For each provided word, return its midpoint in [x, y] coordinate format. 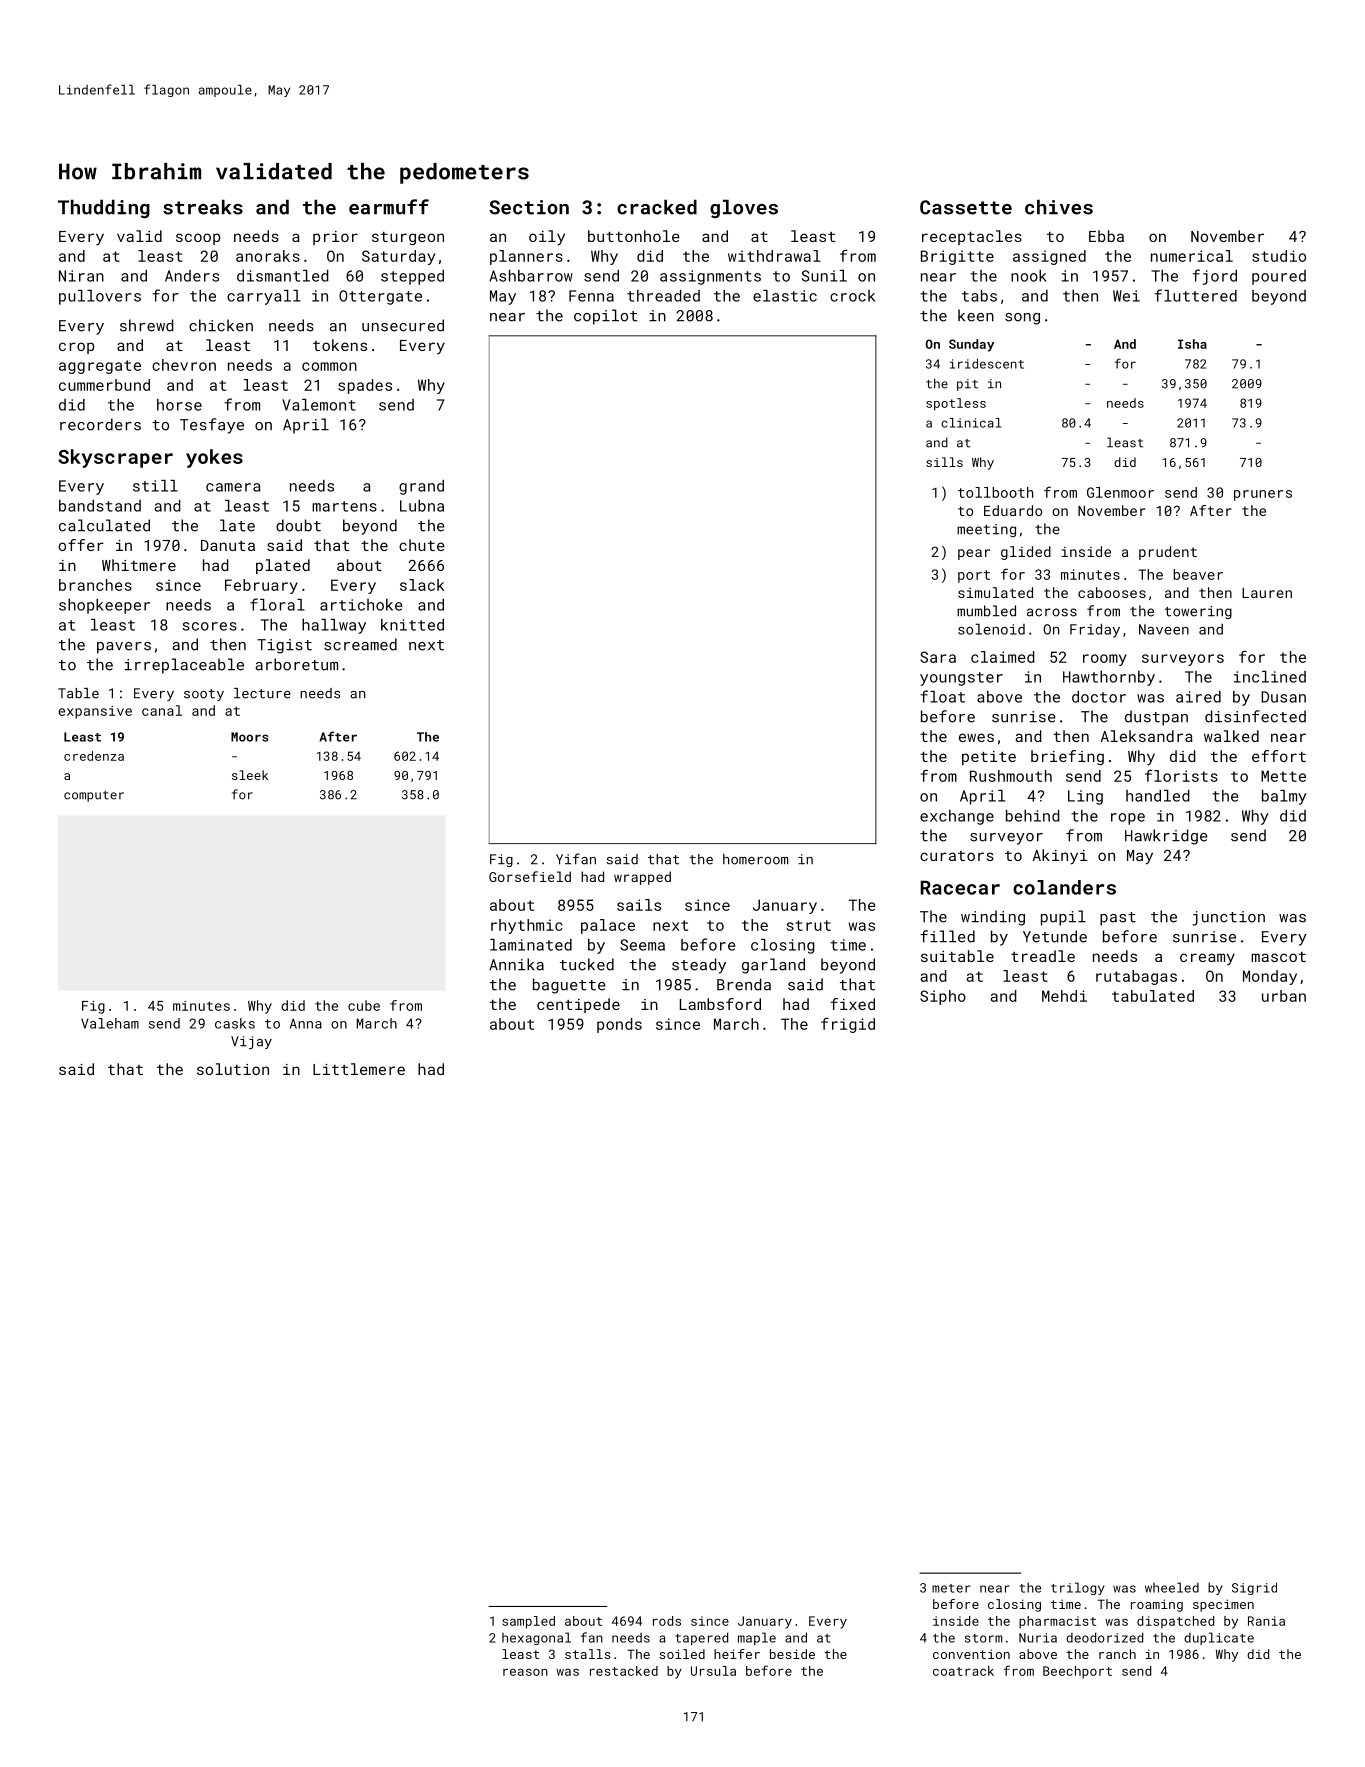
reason [525, 1672]
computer [94, 796]
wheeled [1172, 1587]
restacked [624, 1671]
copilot [606, 317]
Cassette [966, 207]
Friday [1095, 630]
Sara [938, 657]
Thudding [104, 209]
